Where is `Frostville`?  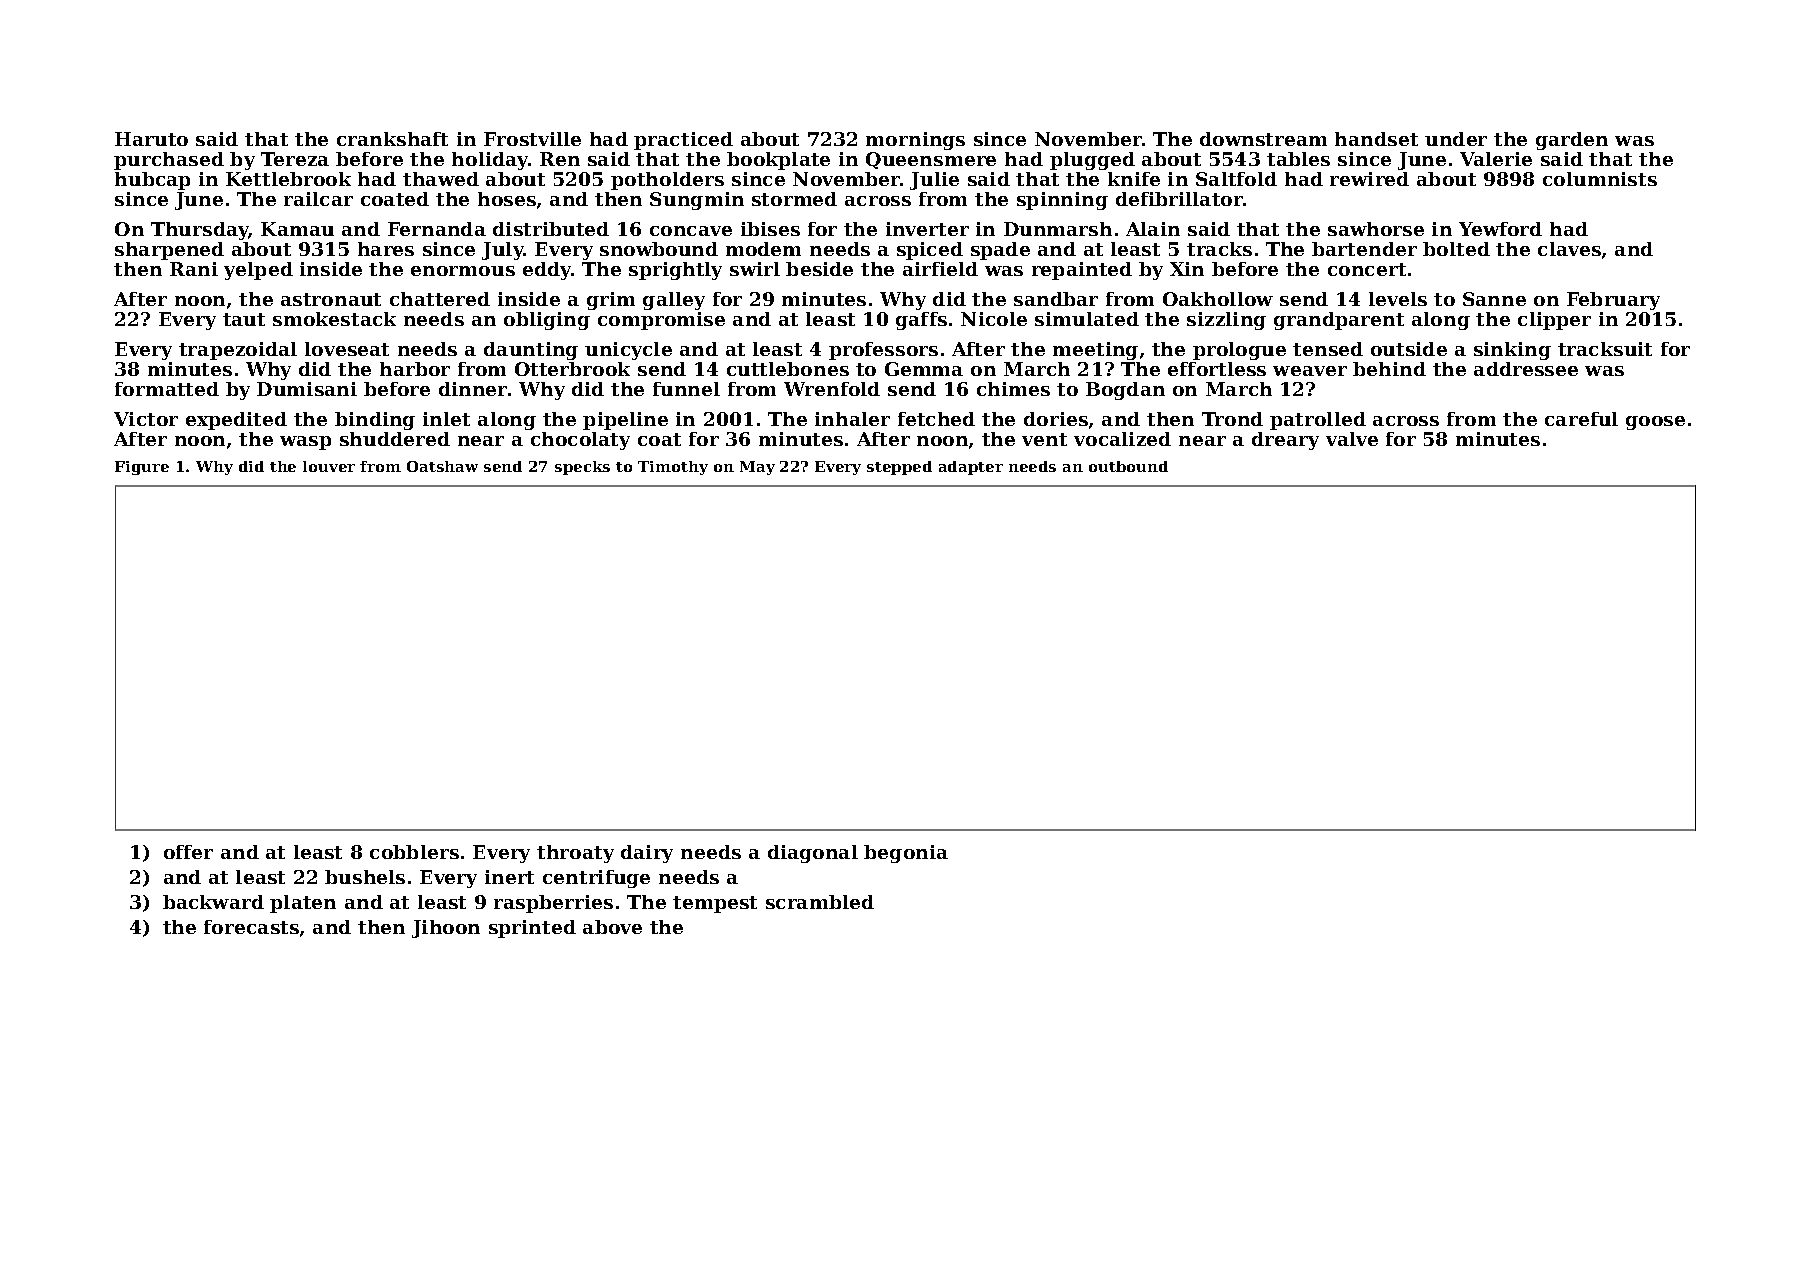 Frostville is located at coordinates (532, 139).
